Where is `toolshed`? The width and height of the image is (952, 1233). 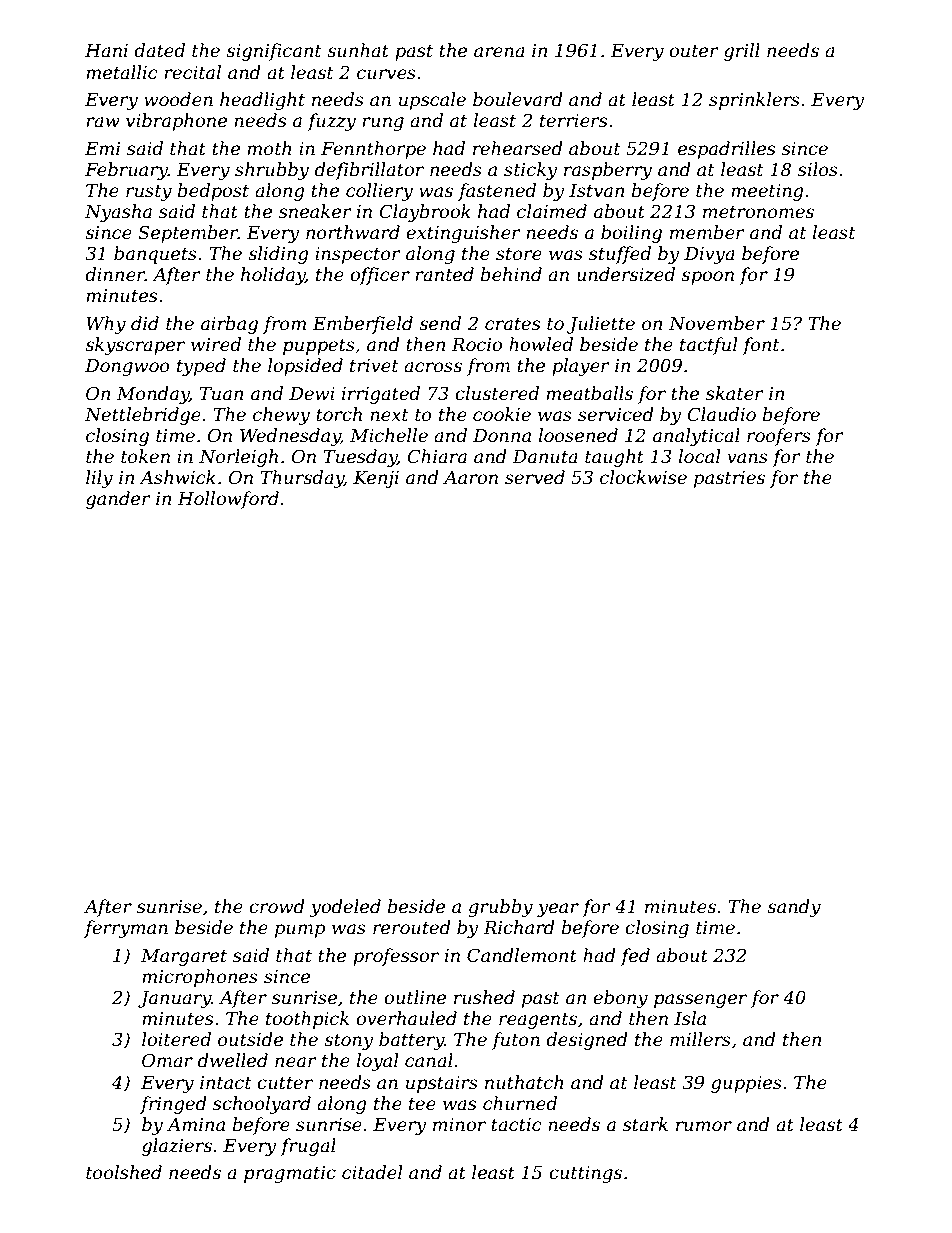
toolshed is located at coordinates (124, 1172).
